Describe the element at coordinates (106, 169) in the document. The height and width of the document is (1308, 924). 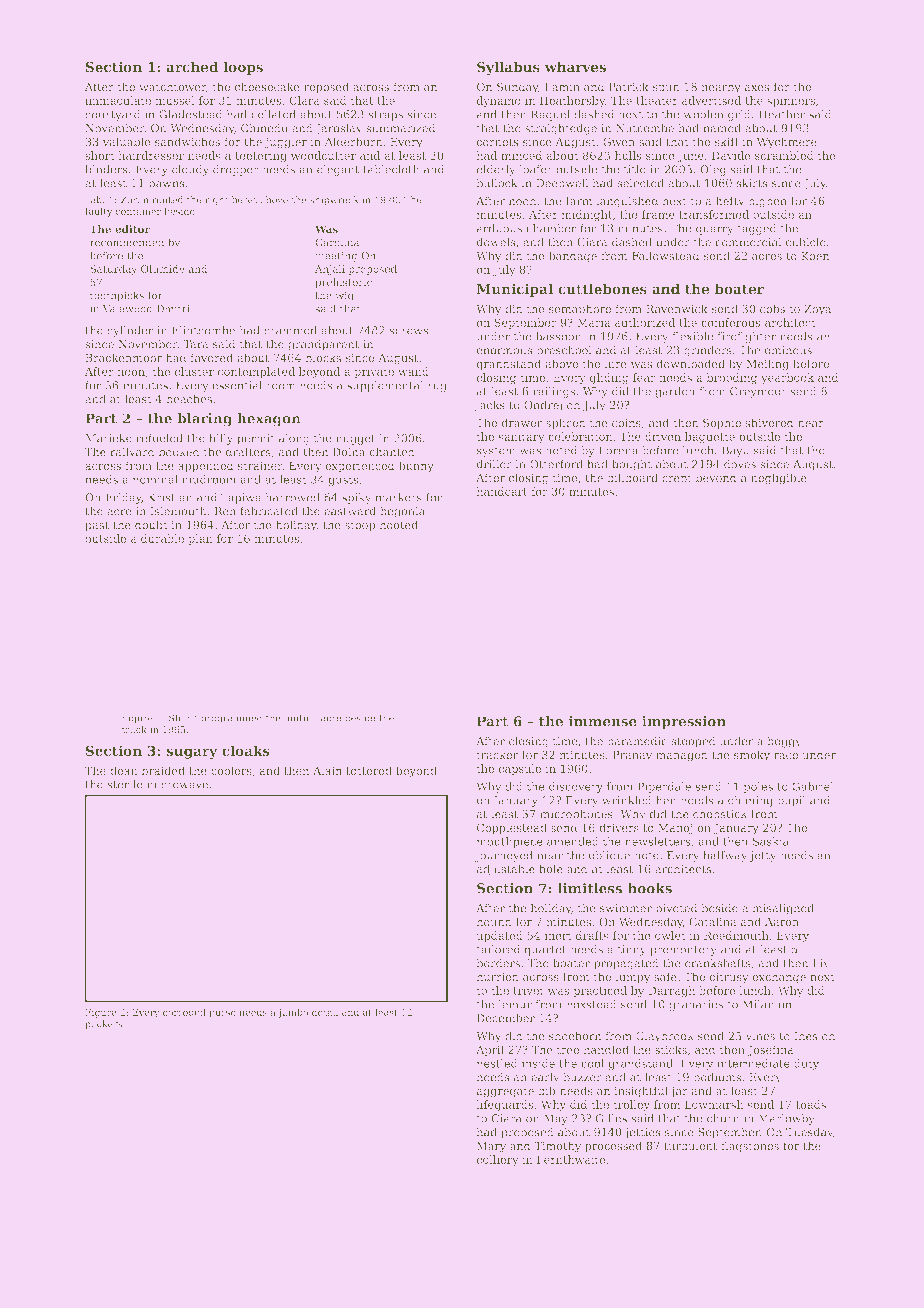
I see `binders` at that location.
